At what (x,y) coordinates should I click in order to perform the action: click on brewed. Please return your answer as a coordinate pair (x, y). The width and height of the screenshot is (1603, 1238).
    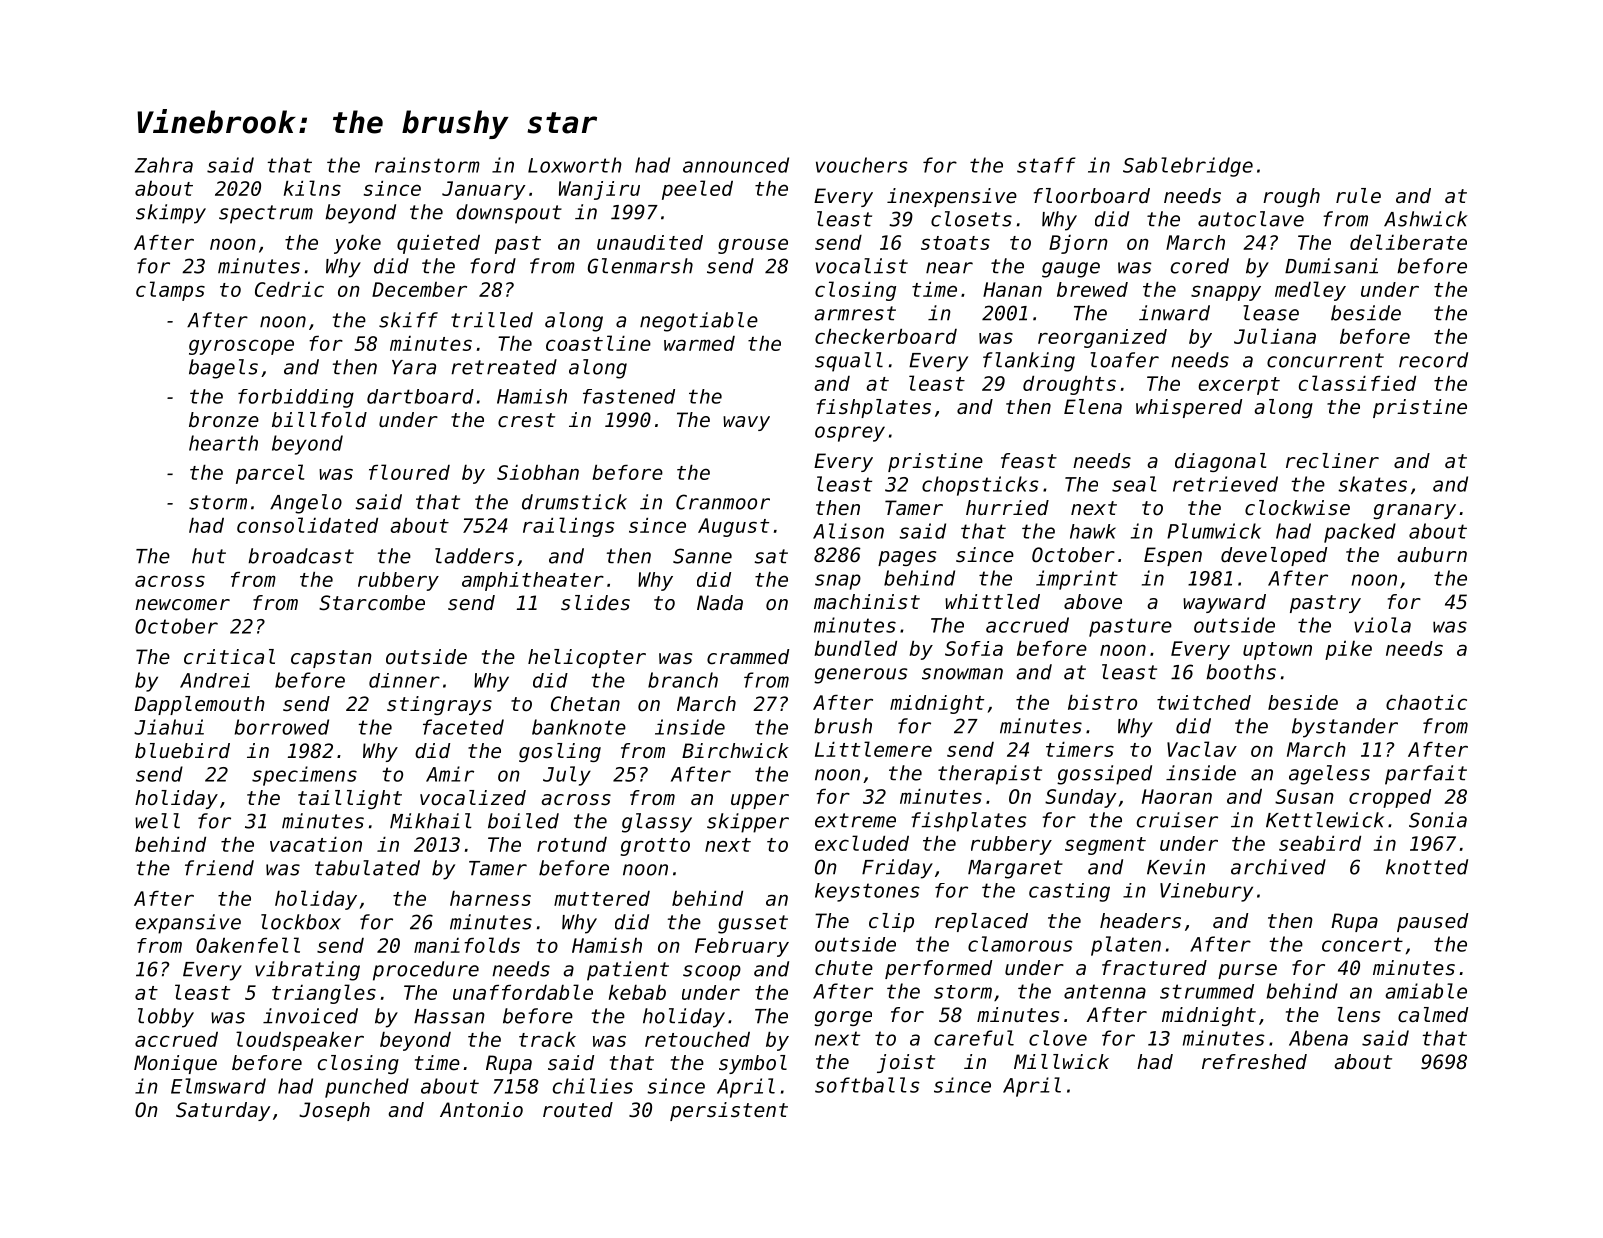
    Looking at the image, I should click on (1092, 289).
